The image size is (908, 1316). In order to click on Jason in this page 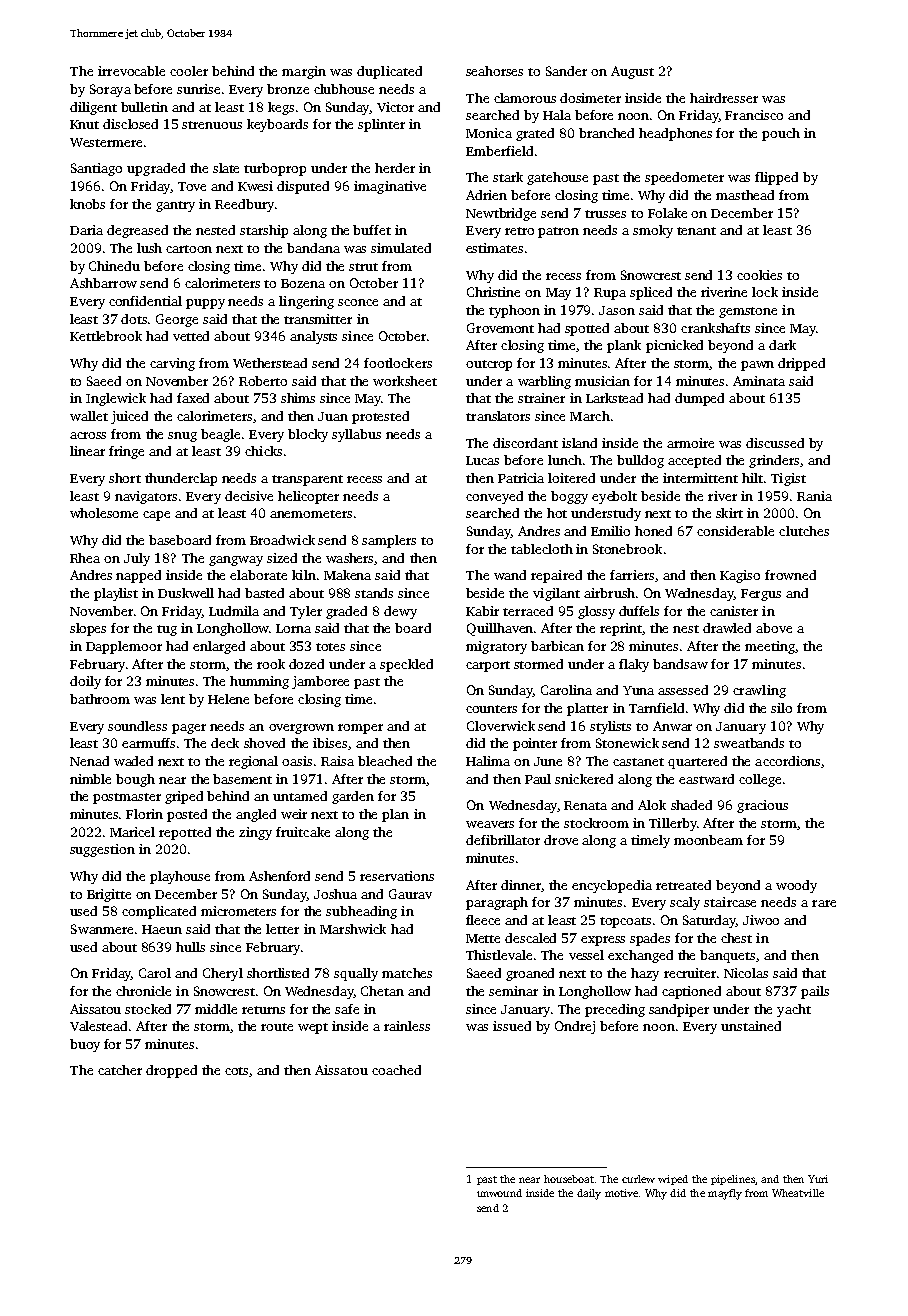, I will do `click(617, 310)`.
